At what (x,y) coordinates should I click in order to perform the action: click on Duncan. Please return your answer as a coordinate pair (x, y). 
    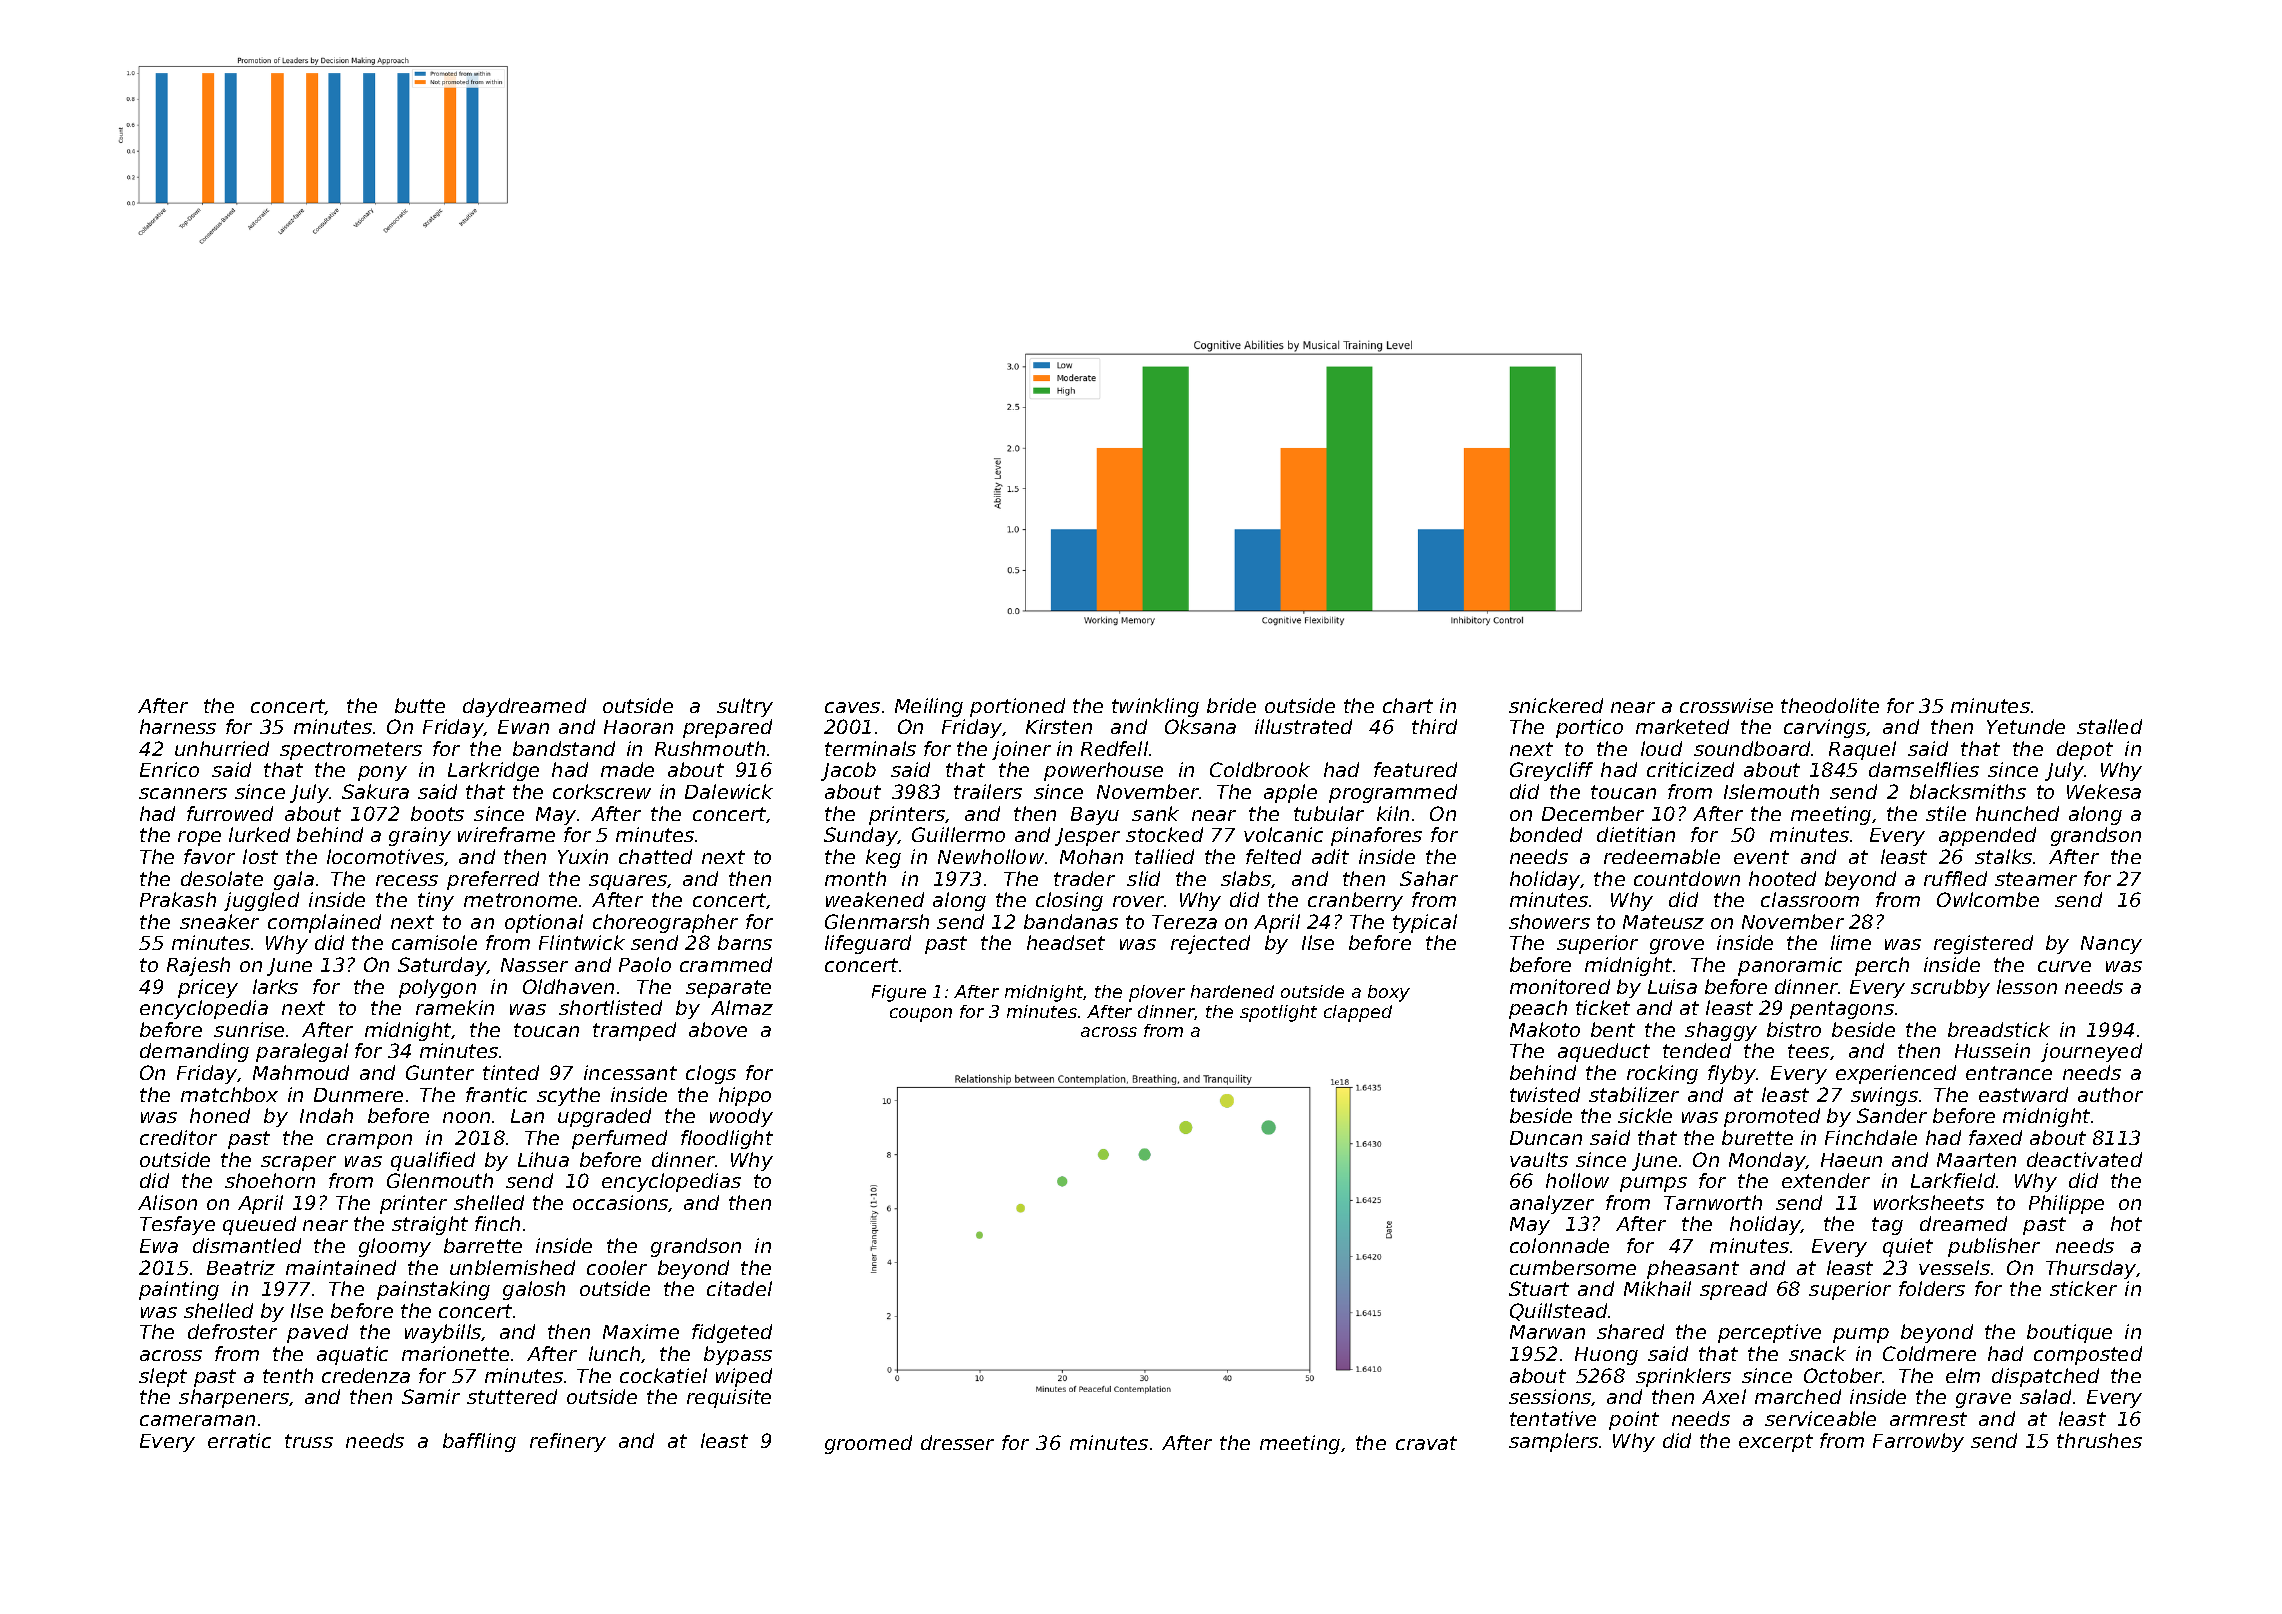
    Looking at the image, I should click on (1546, 1138).
